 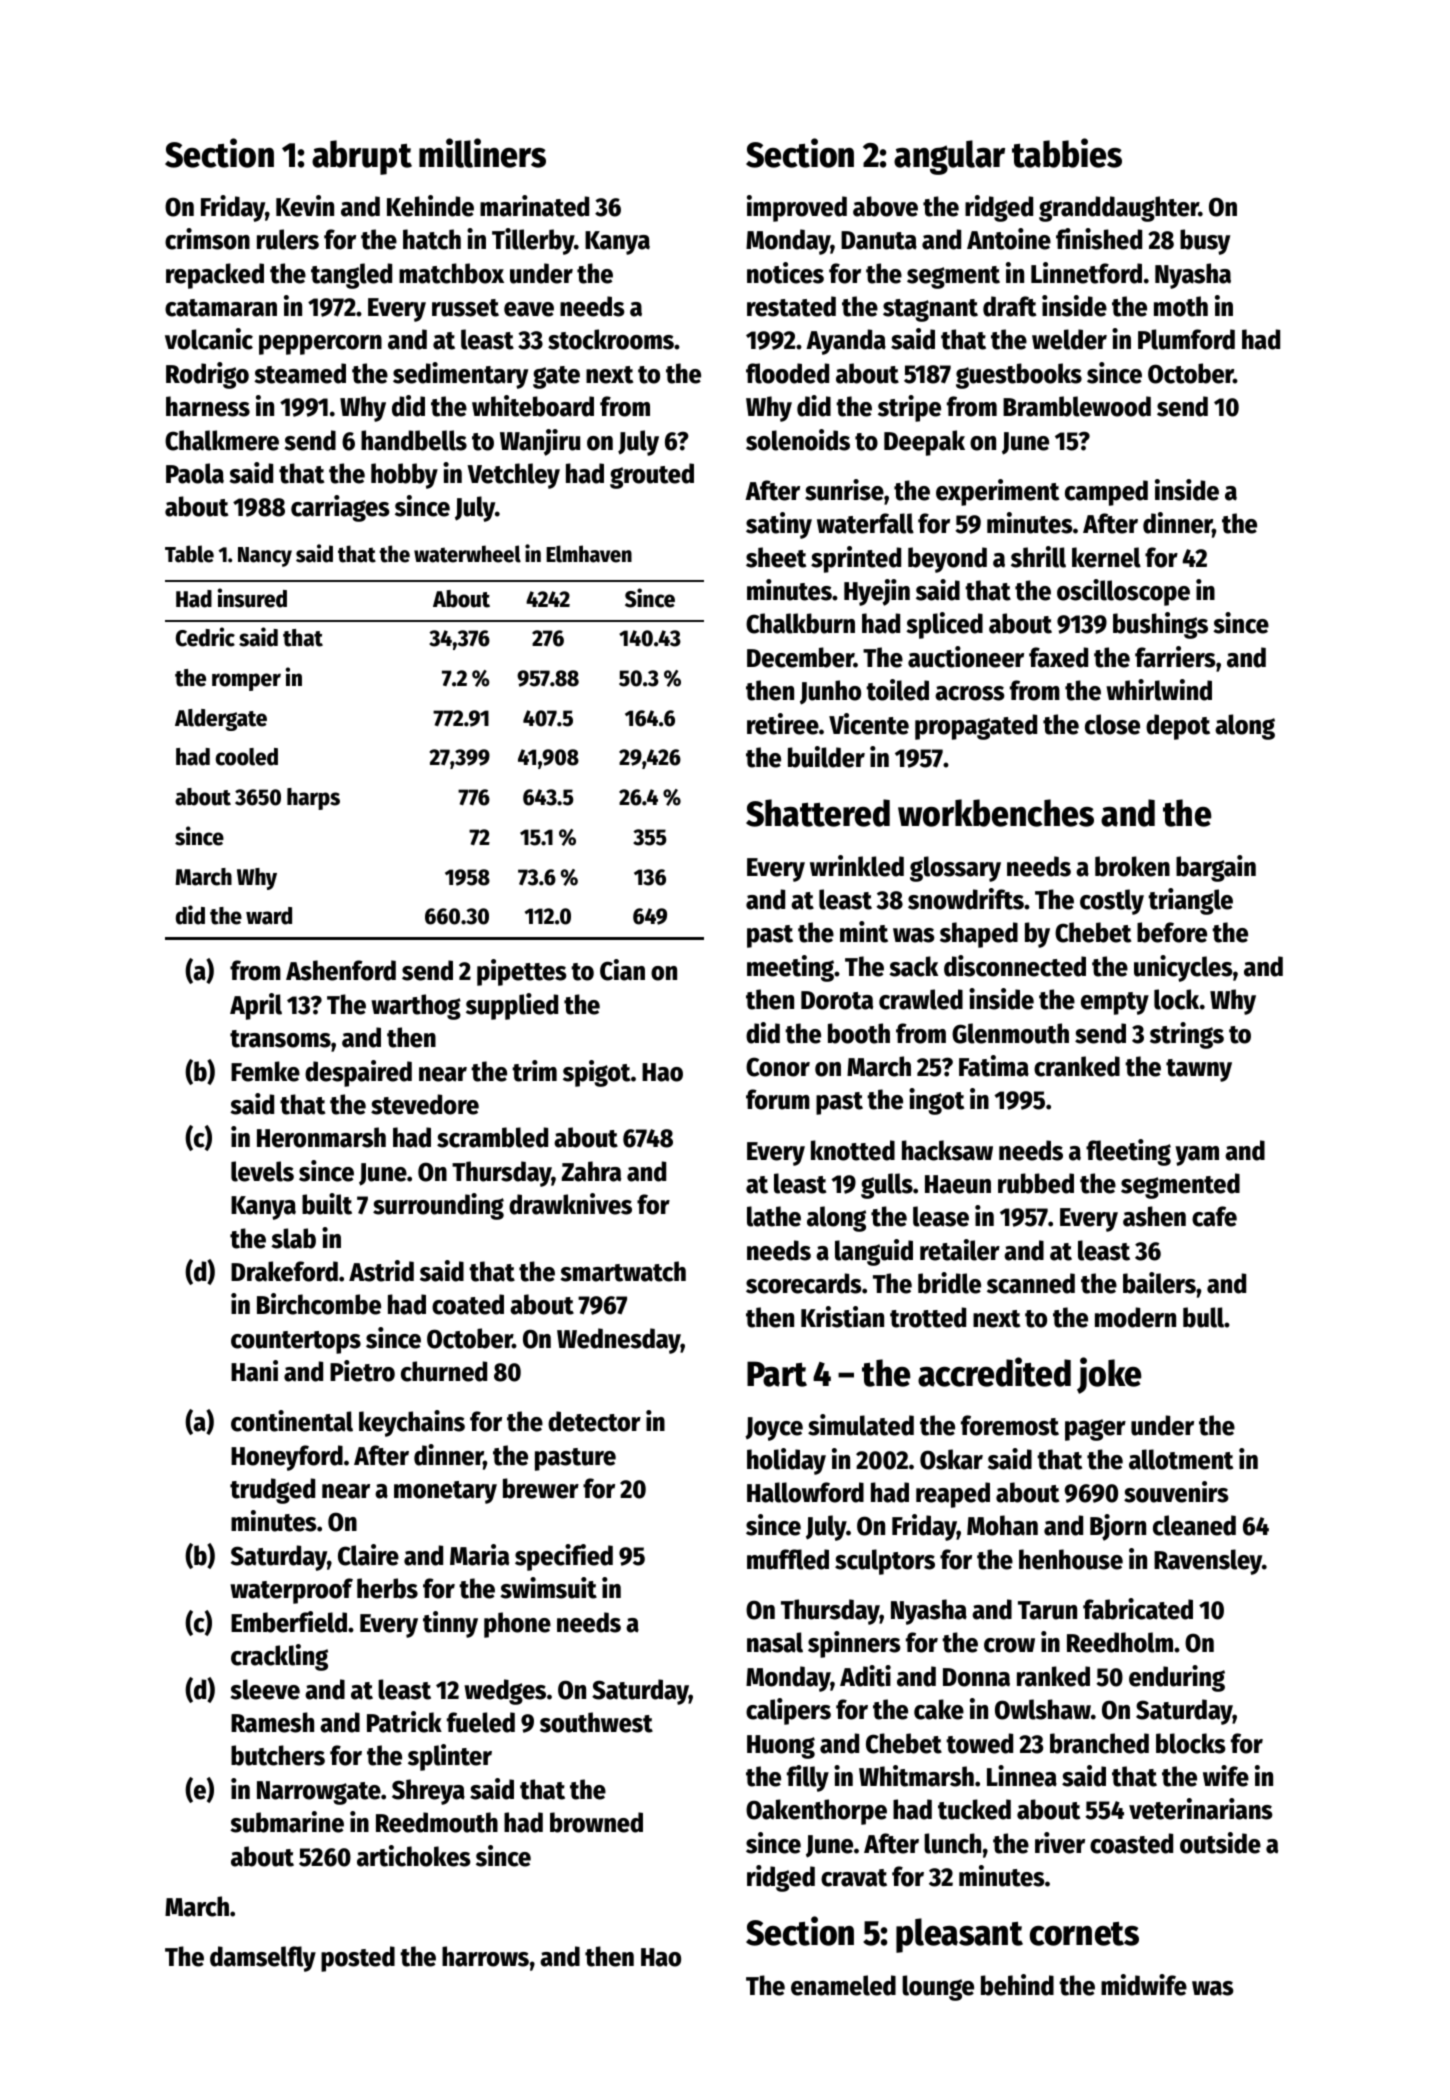 What do you see at coordinates (1067, 153) in the screenshot?
I see `tabbies` at bounding box center [1067, 153].
